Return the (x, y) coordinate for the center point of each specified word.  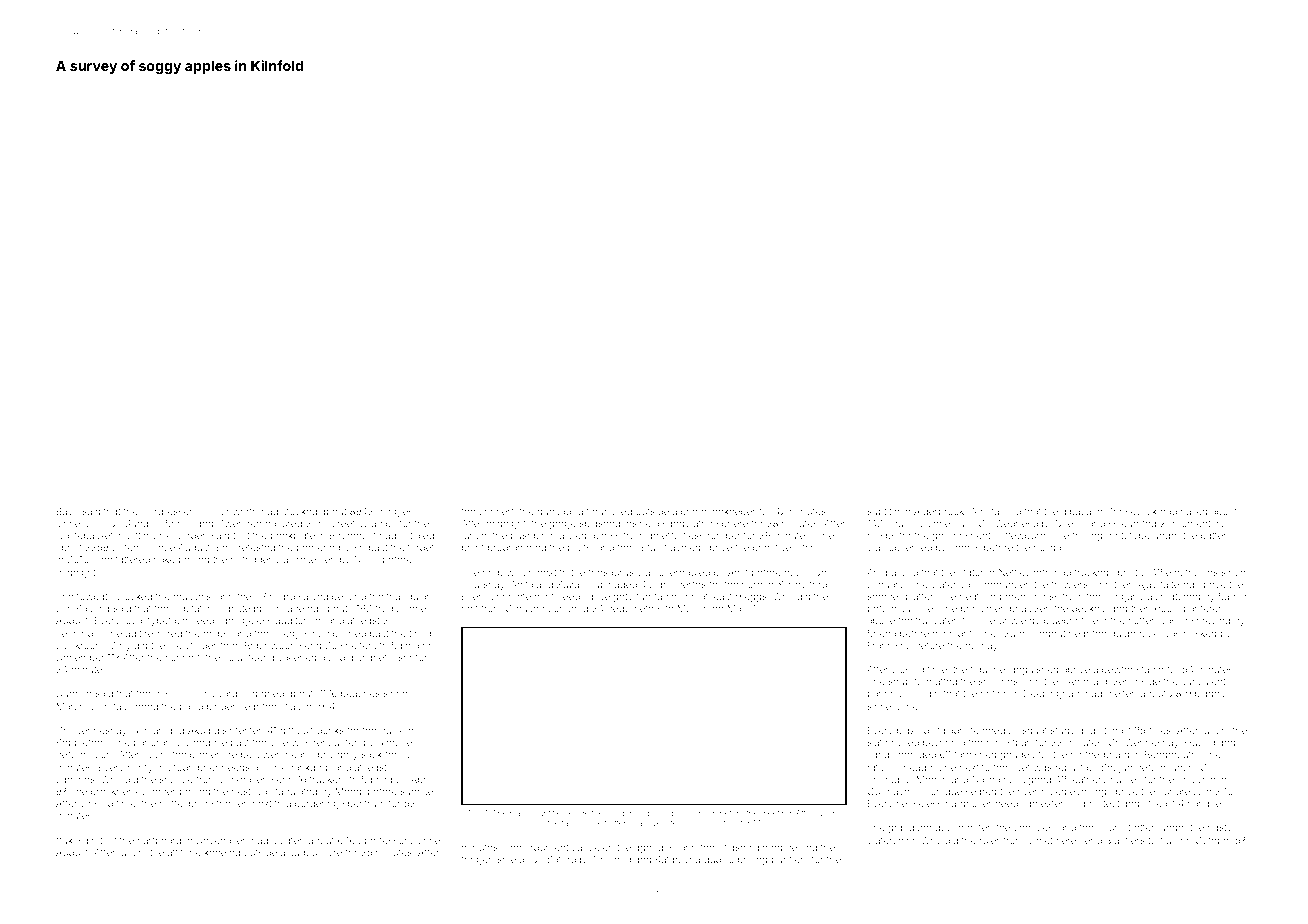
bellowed (261, 754)
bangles (395, 512)
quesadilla (560, 512)
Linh (909, 693)
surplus (305, 853)
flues (1160, 730)
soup (900, 683)
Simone (395, 742)
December (80, 657)
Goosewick (1131, 511)
